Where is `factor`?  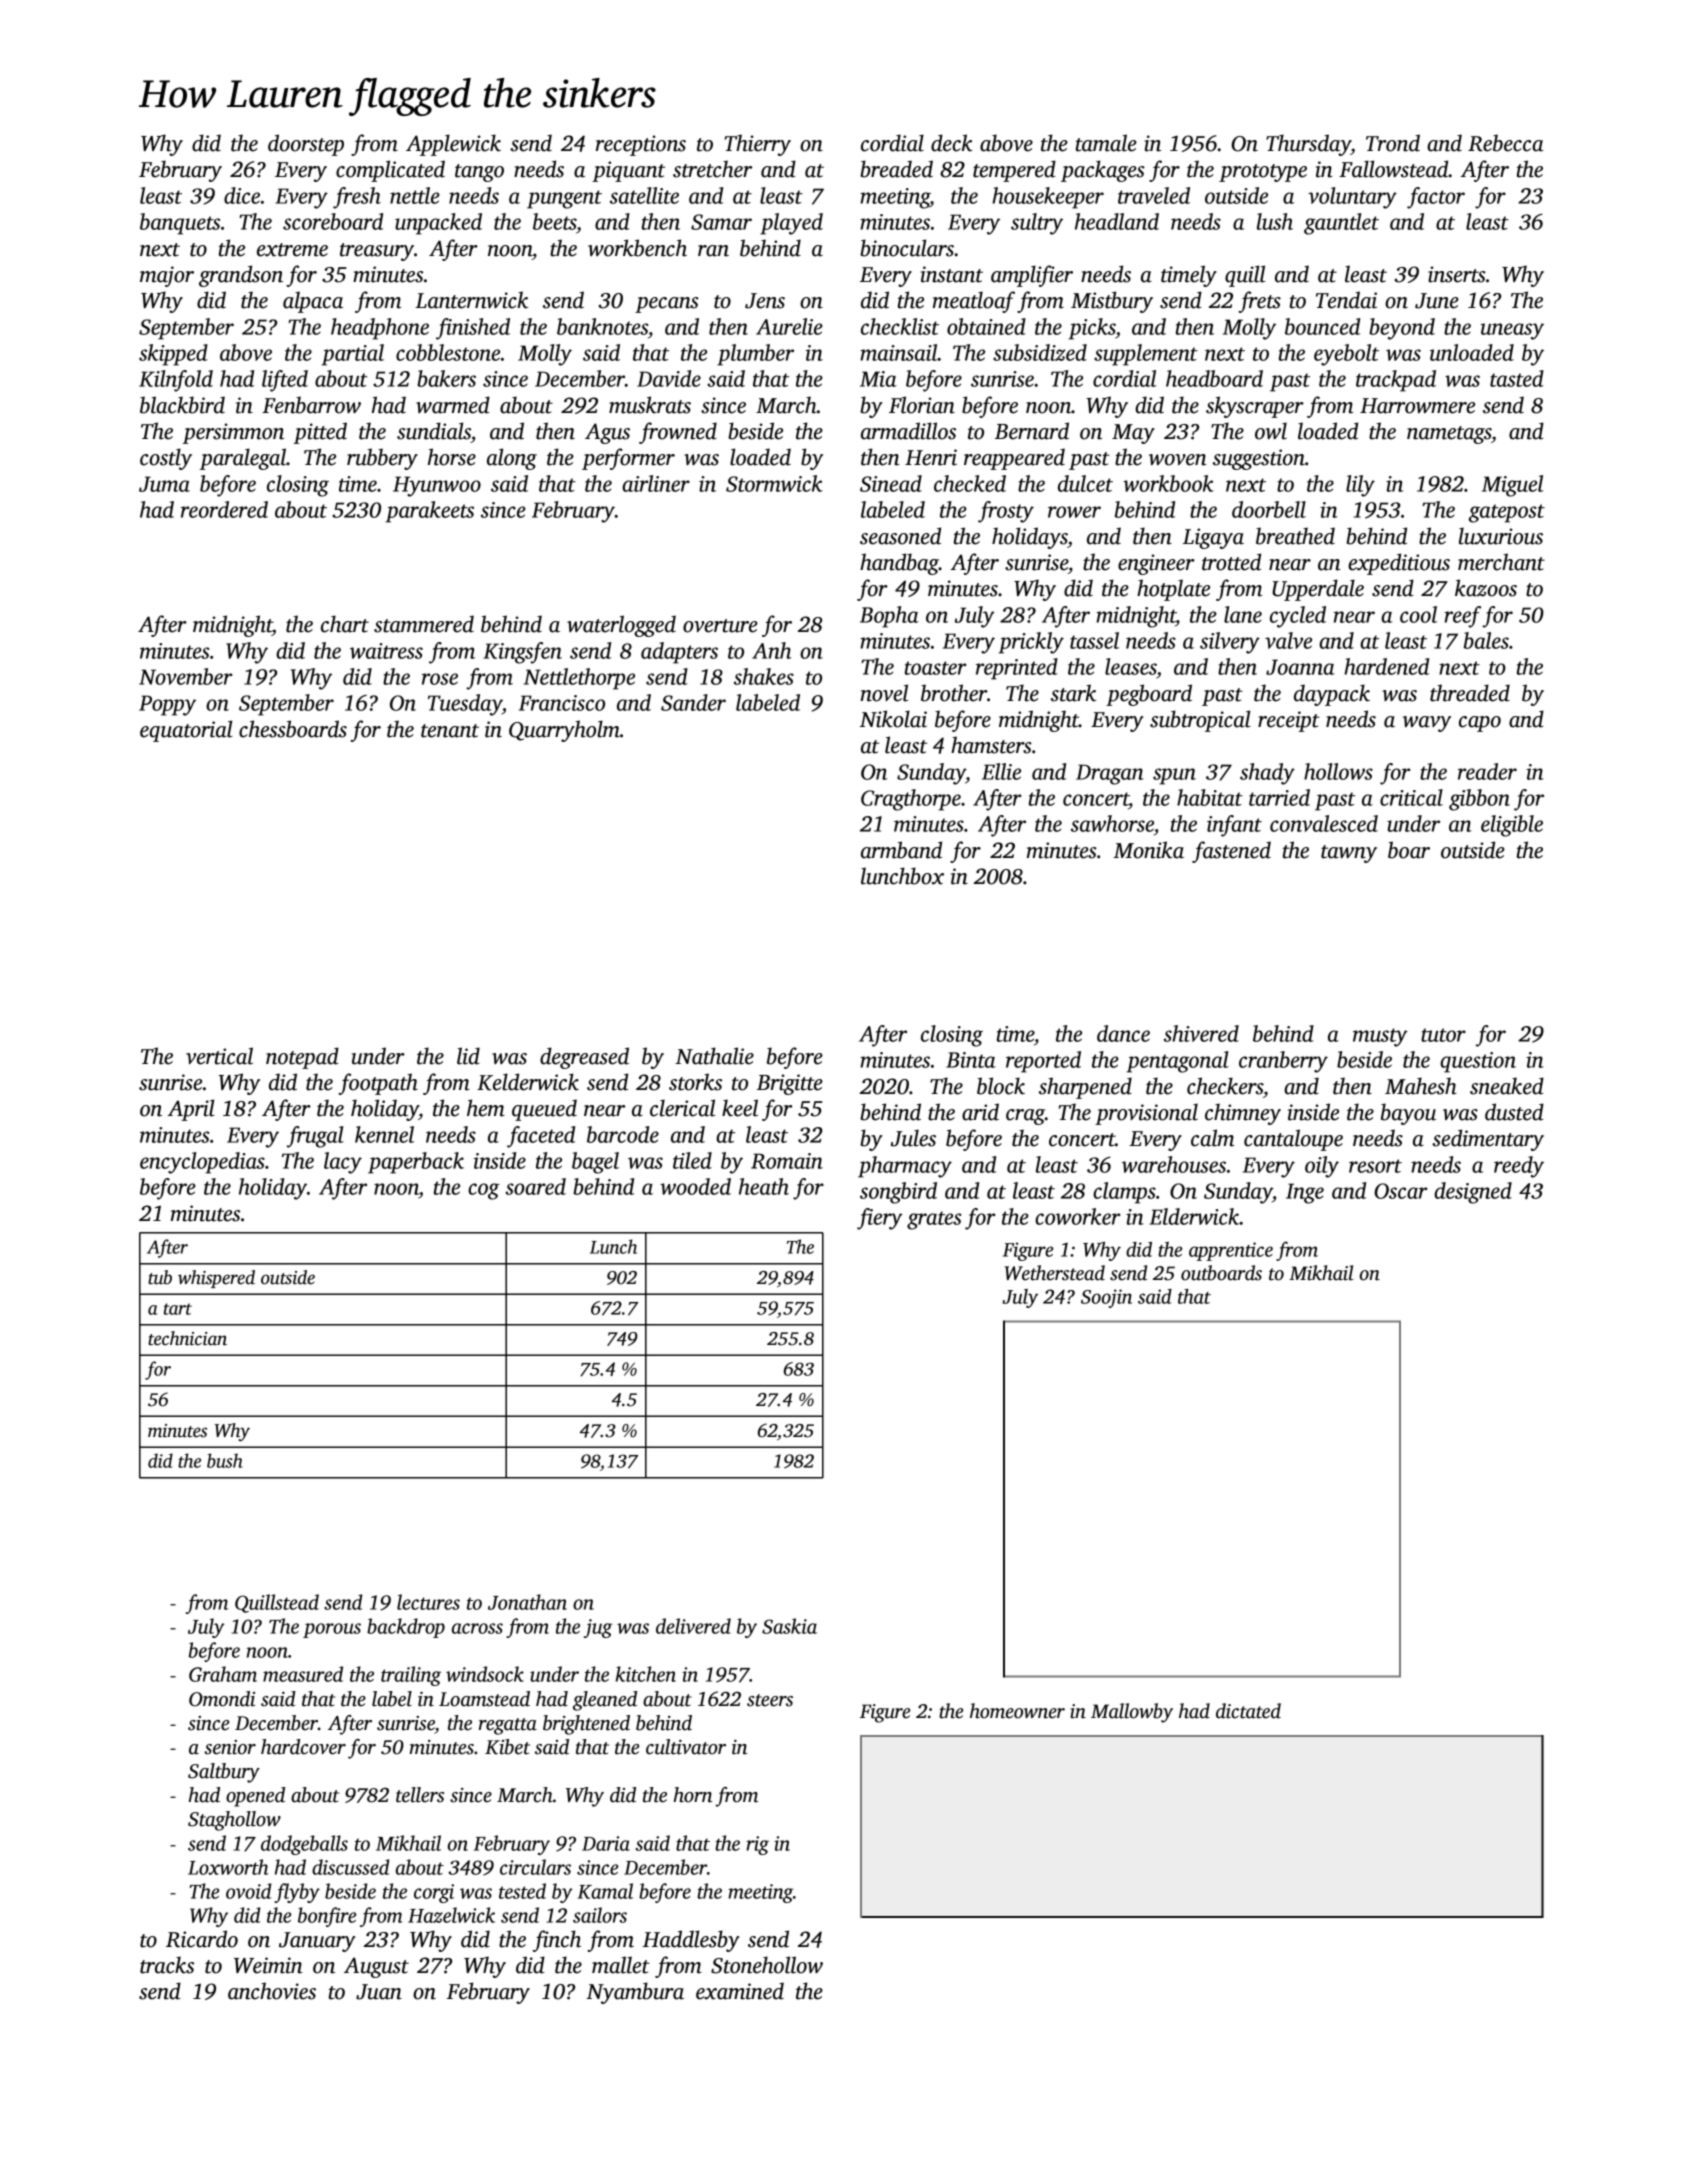 factor is located at coordinates (1436, 198).
